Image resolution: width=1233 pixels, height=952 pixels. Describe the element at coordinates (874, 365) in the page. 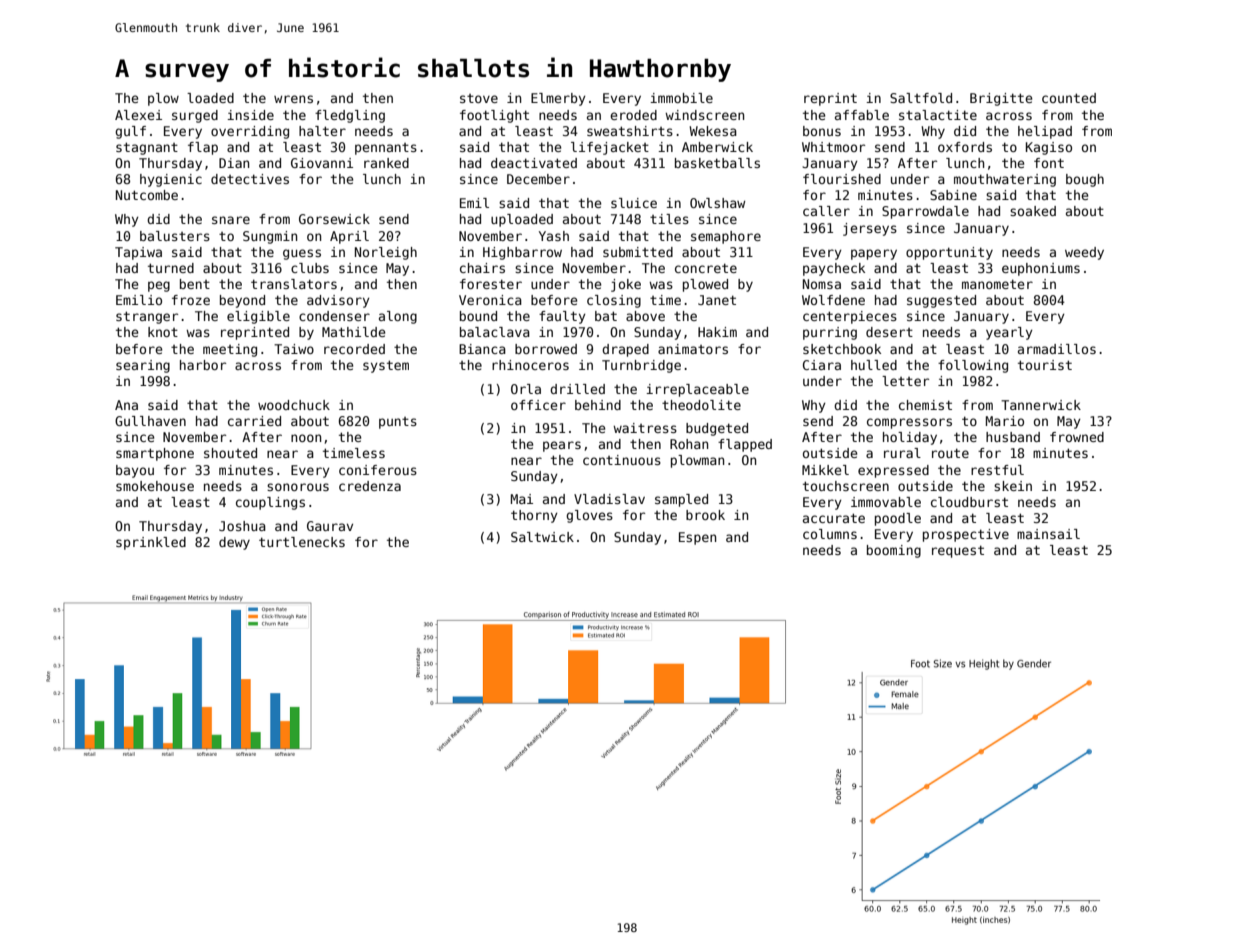

I see `hulled` at that location.
